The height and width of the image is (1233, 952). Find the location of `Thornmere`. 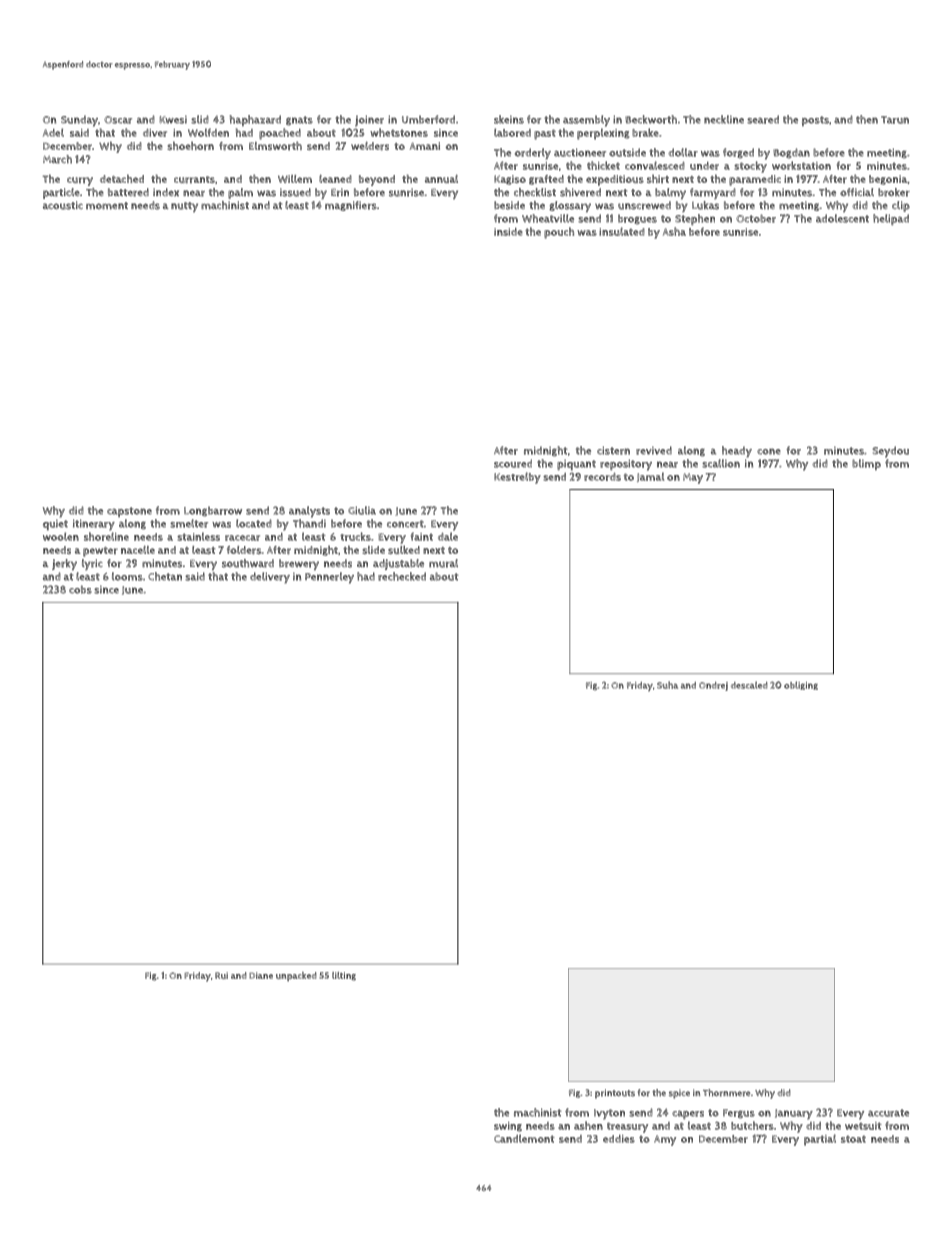

Thornmere is located at coordinates (726, 1093).
